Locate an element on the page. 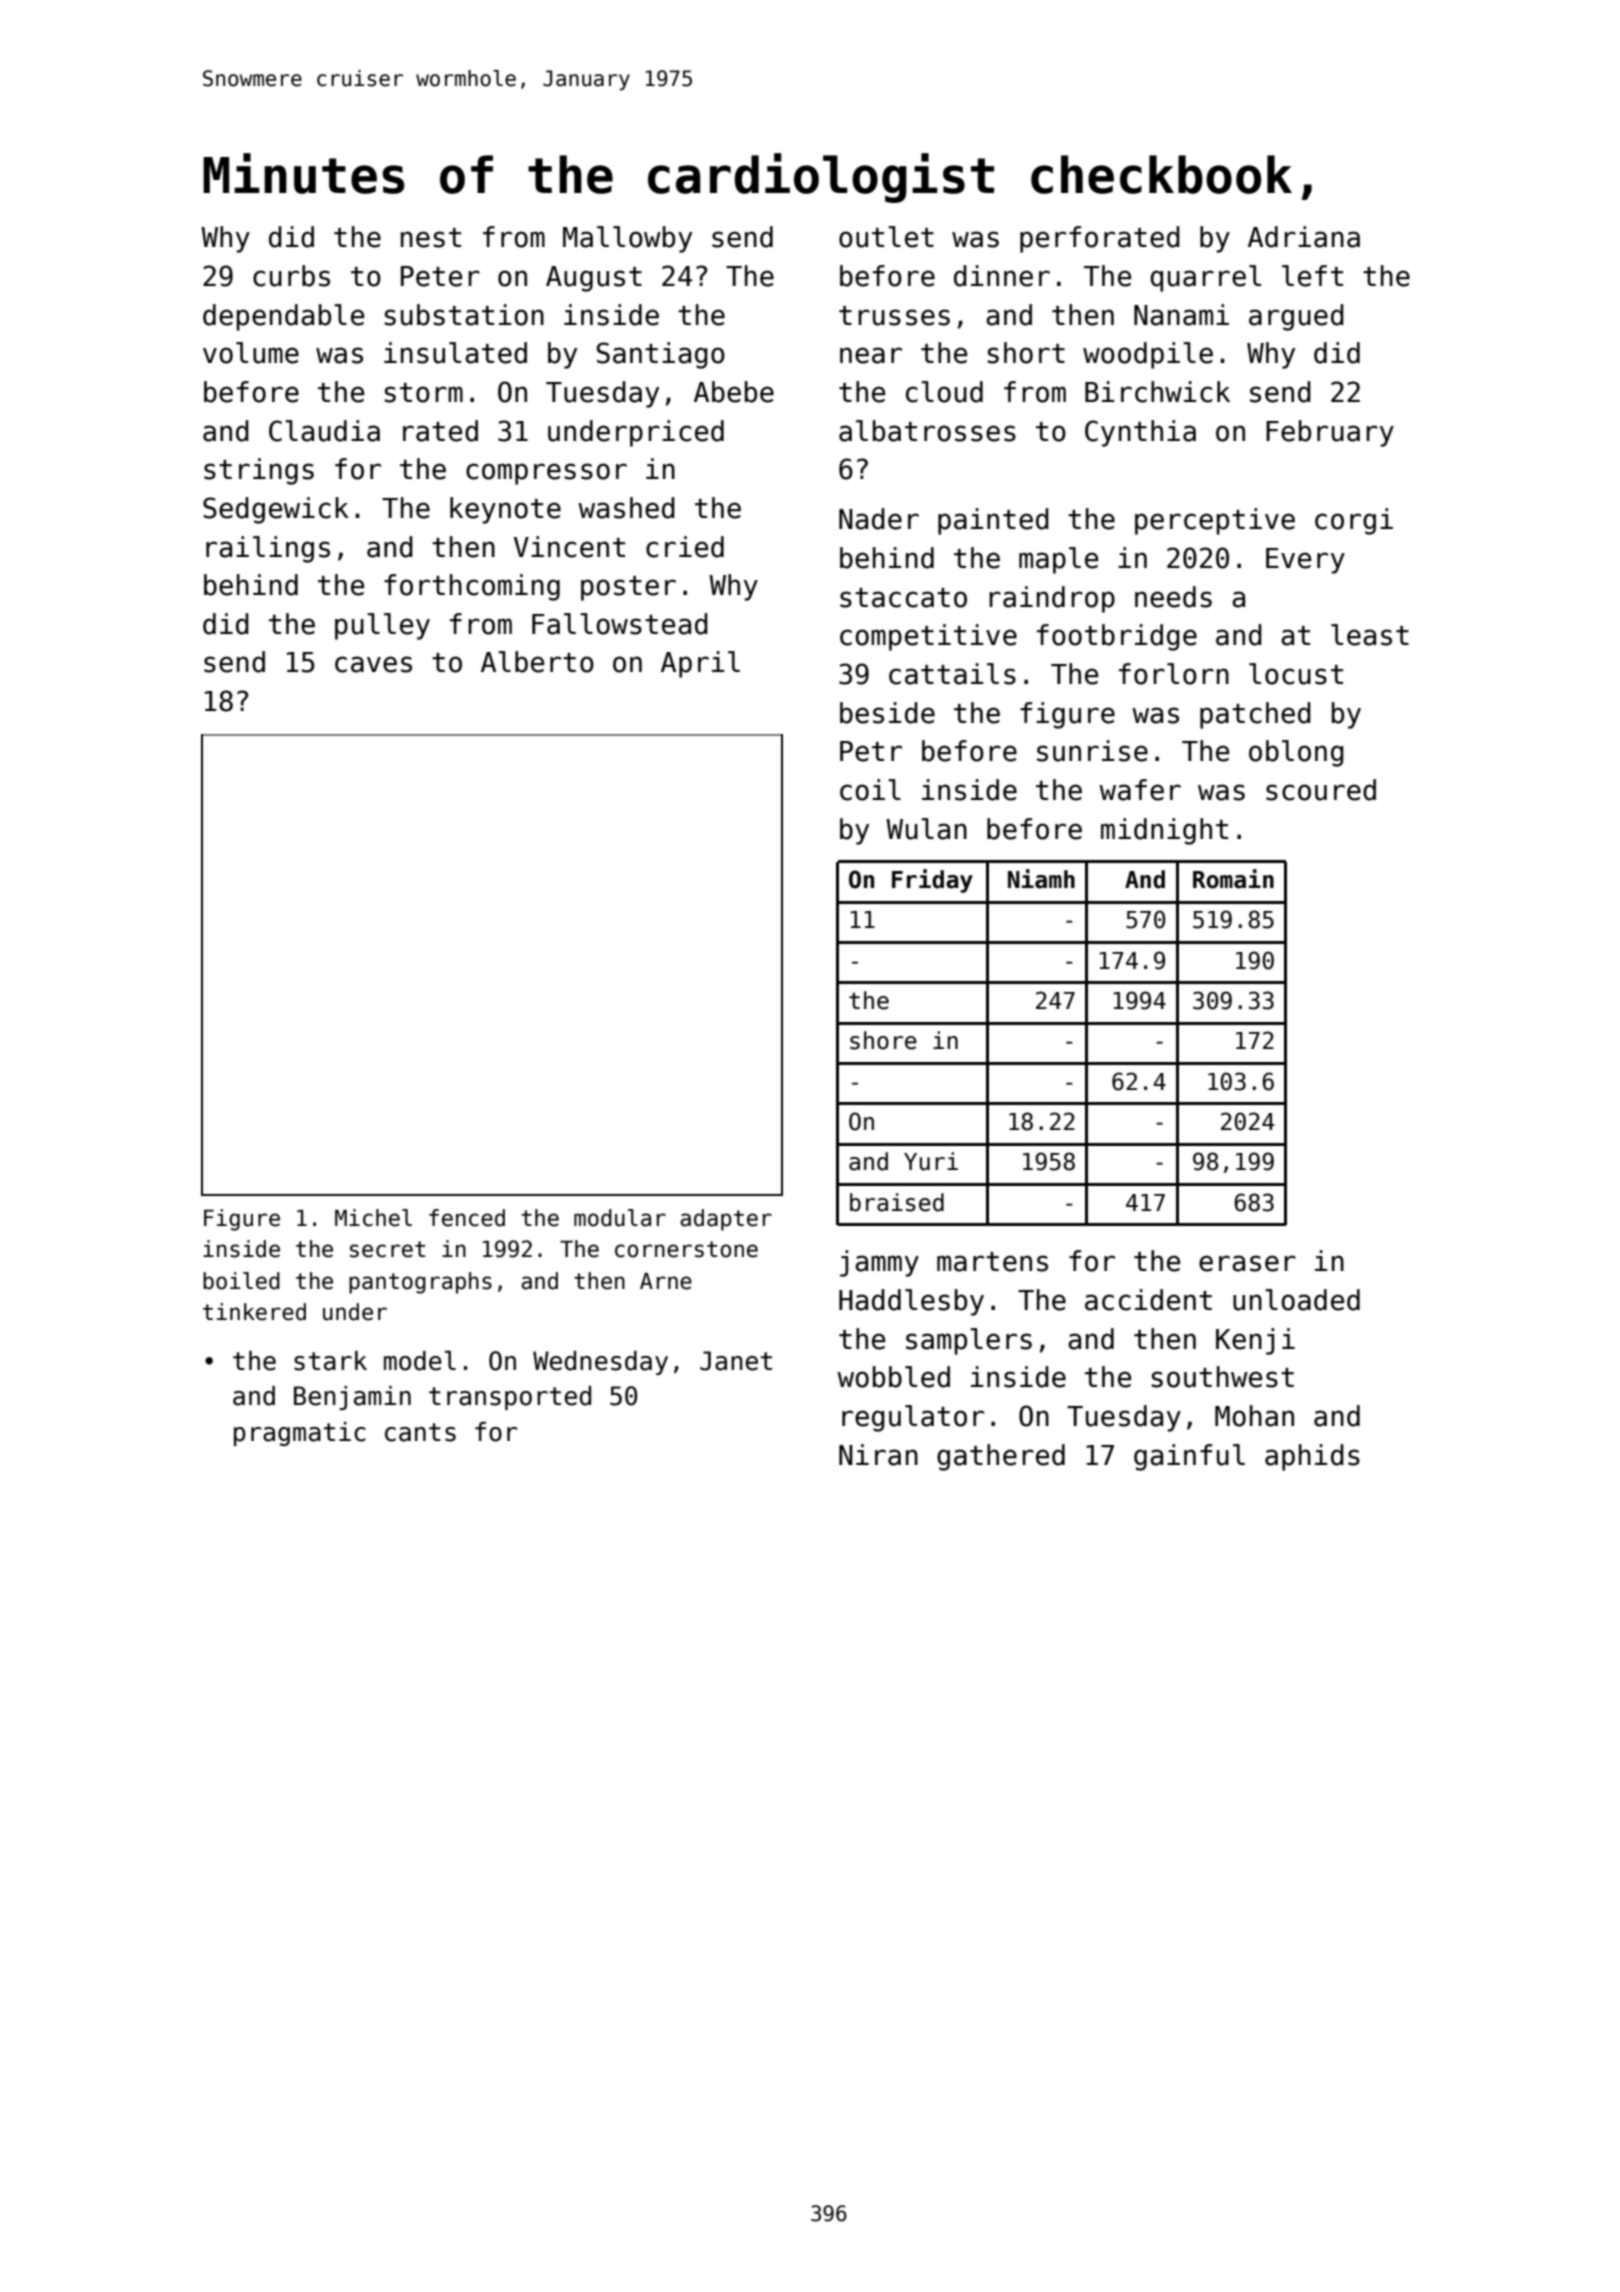  storm is located at coordinates (423, 393).
